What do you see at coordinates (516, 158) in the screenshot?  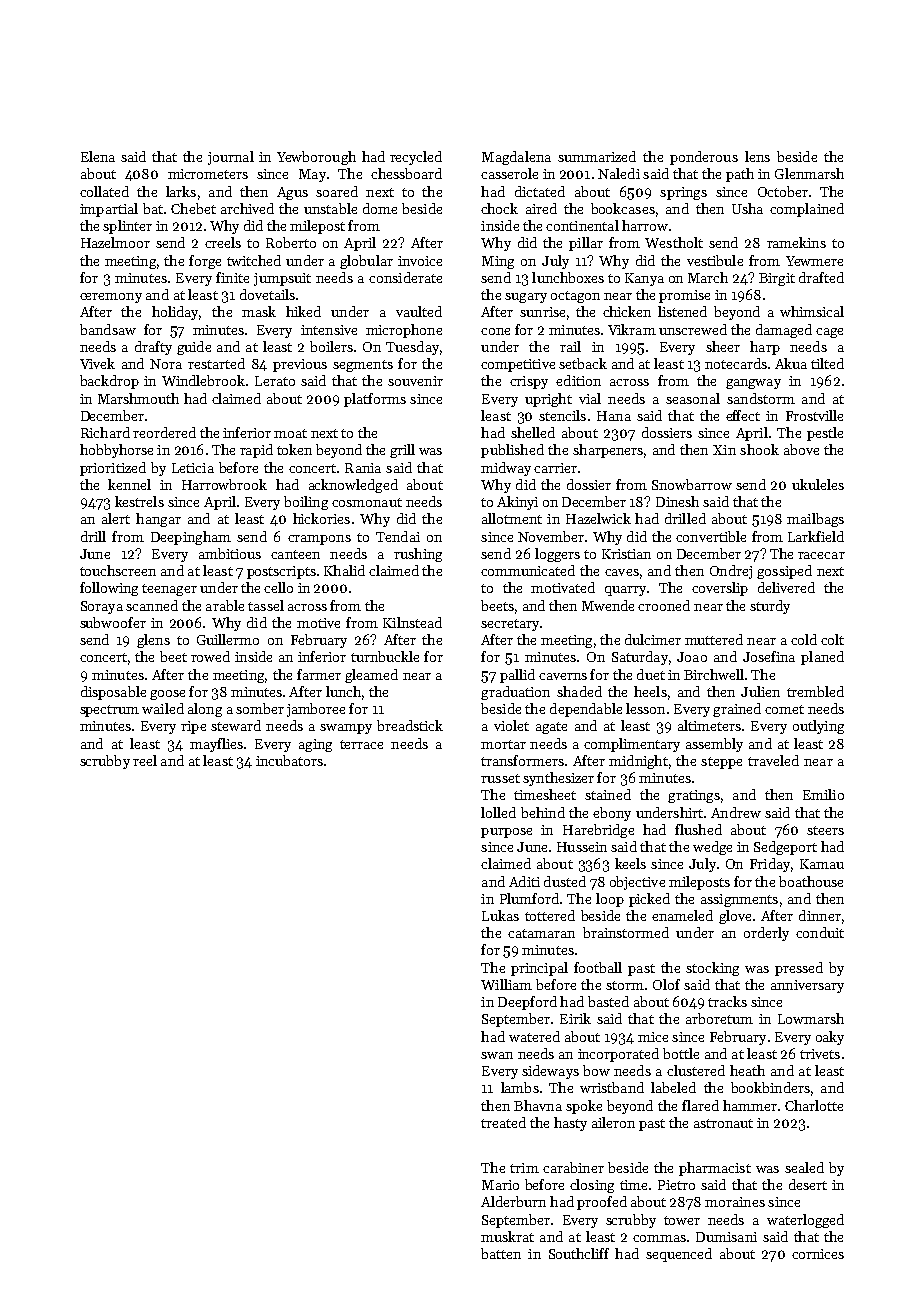 I see `Magdalena` at bounding box center [516, 158].
